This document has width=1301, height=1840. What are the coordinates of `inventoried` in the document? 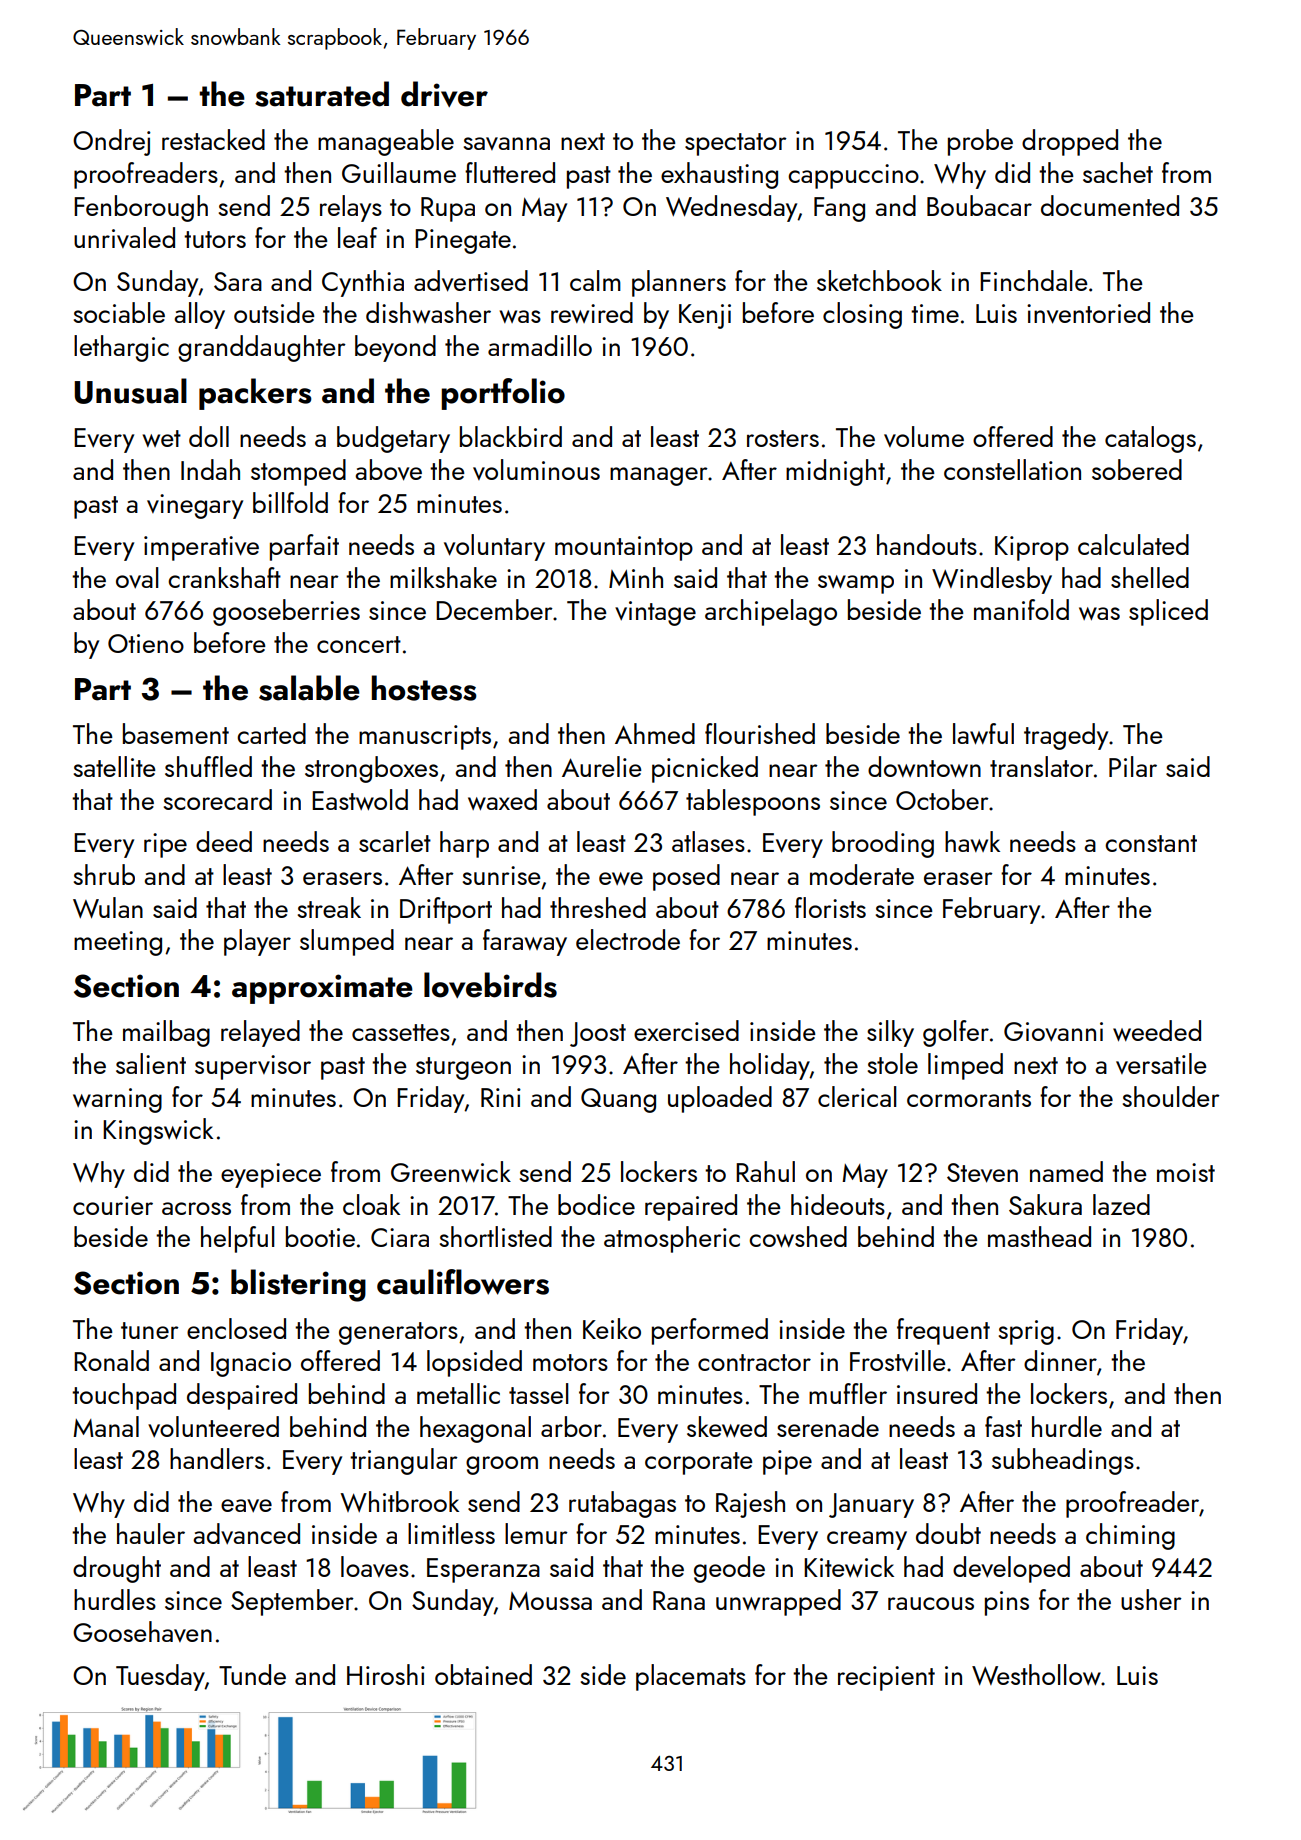 It's located at (1088, 313).
